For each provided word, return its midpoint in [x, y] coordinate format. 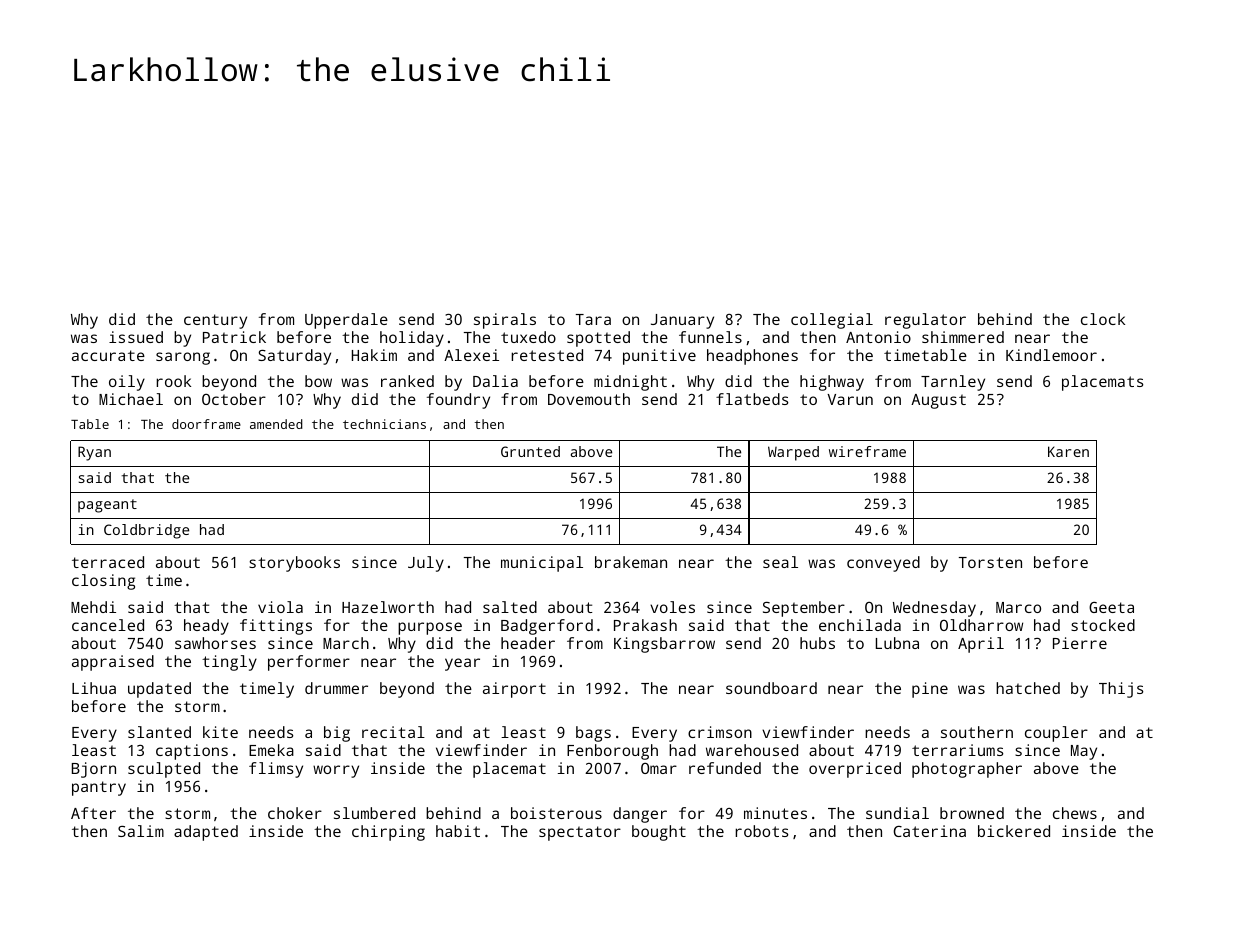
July [426, 564]
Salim [141, 831]
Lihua [94, 688]
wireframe [867, 451]
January [682, 321]
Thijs [1121, 690]
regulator [925, 321]
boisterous [556, 813]
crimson [720, 732]
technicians [384, 424]
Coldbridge [146, 531]
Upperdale [346, 321]
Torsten [990, 562]
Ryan [94, 453]
